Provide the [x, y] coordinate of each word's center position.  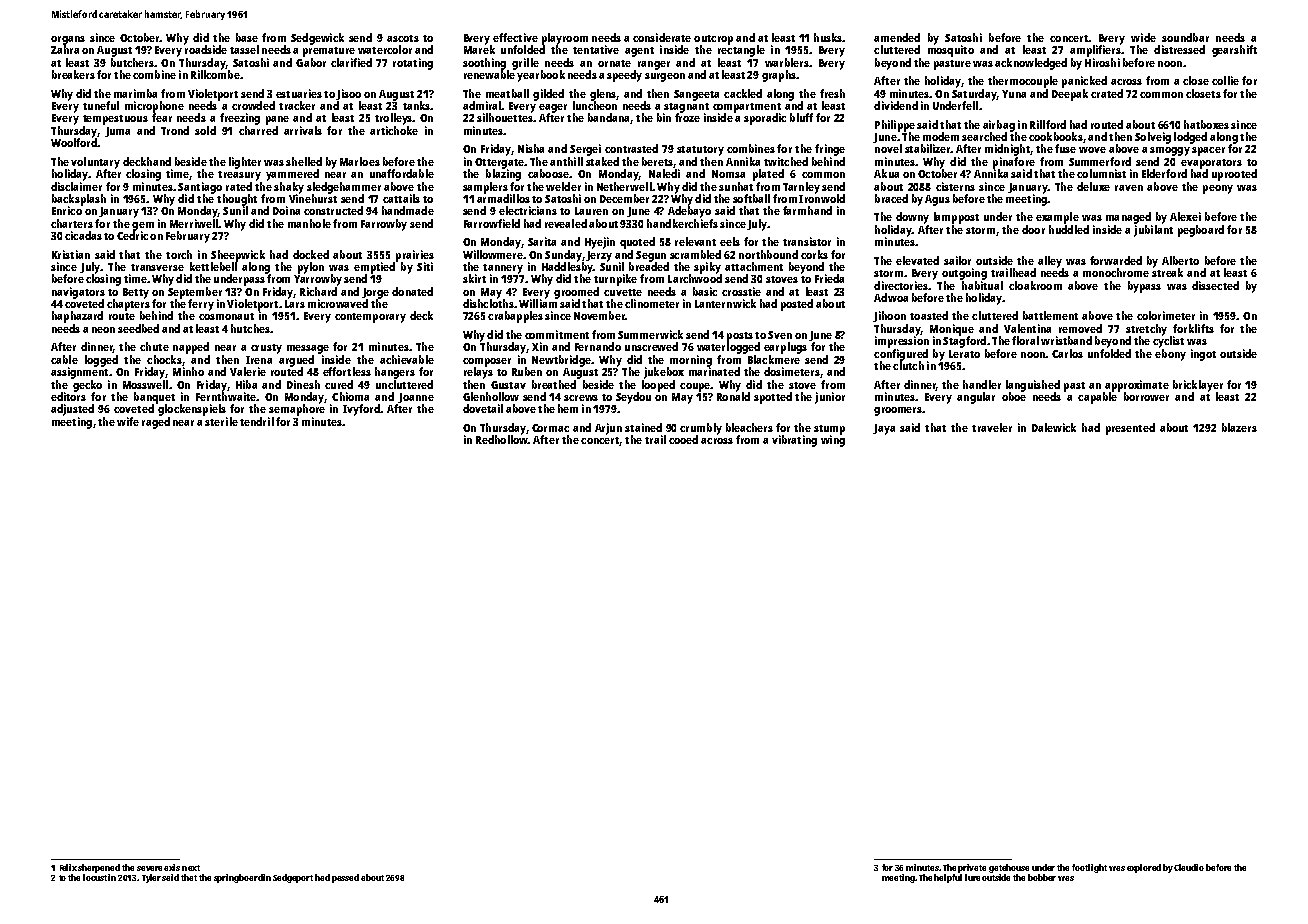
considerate [662, 37]
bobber [1042, 877]
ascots [403, 38]
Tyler [151, 878]
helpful [948, 878]
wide [1143, 37]
